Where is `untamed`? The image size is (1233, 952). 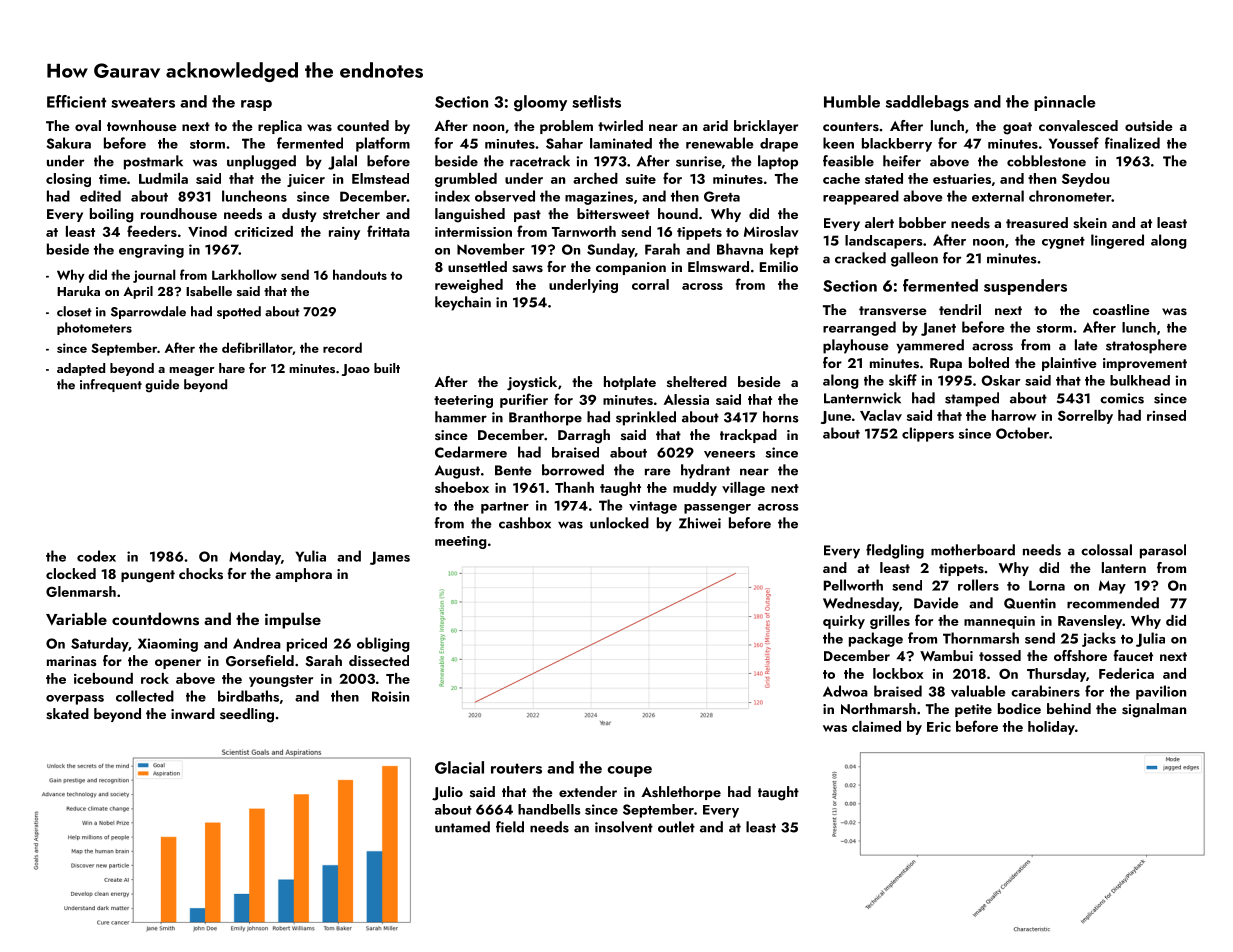 untamed is located at coordinates (462, 827).
